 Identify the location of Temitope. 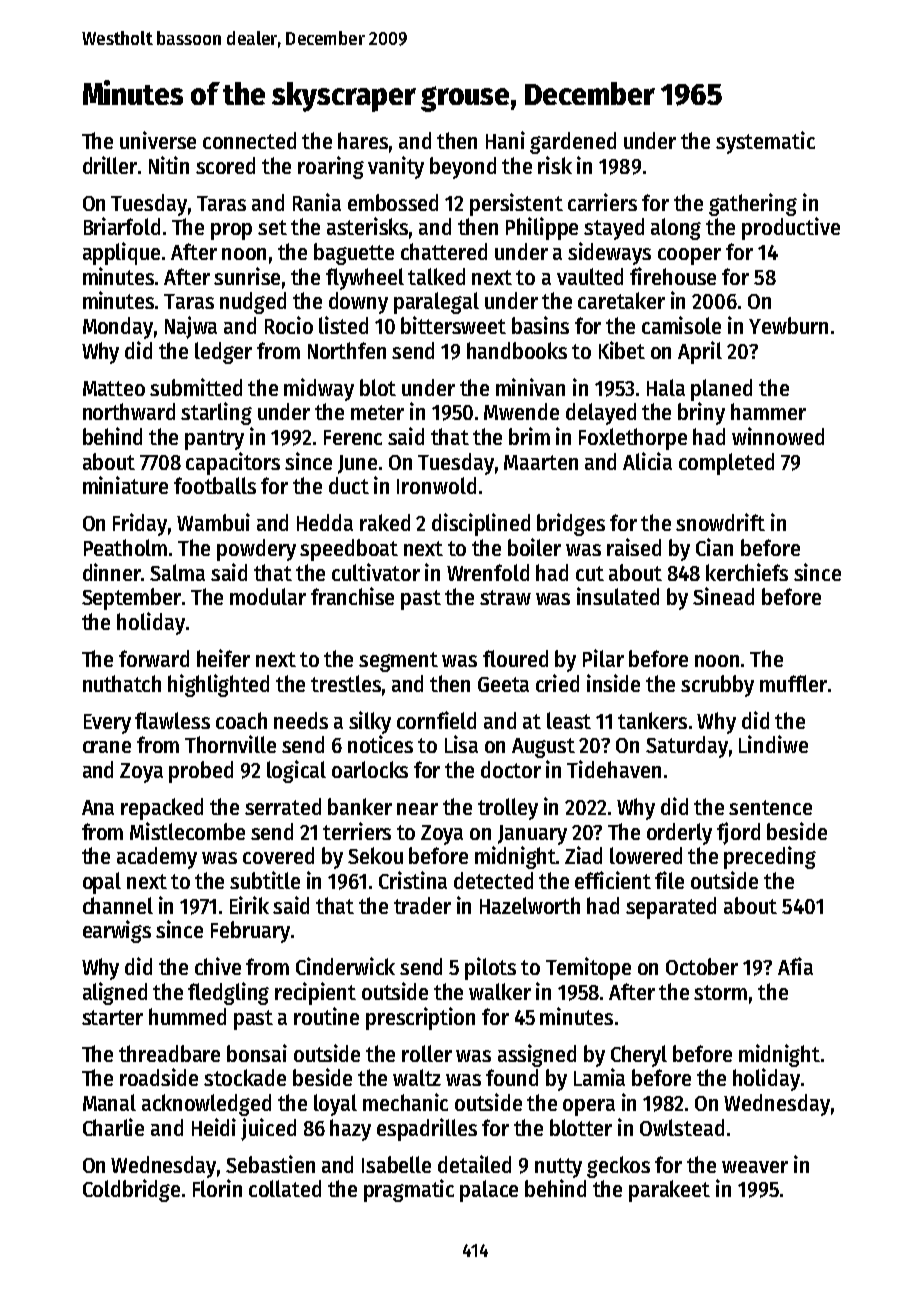
(588, 968).
